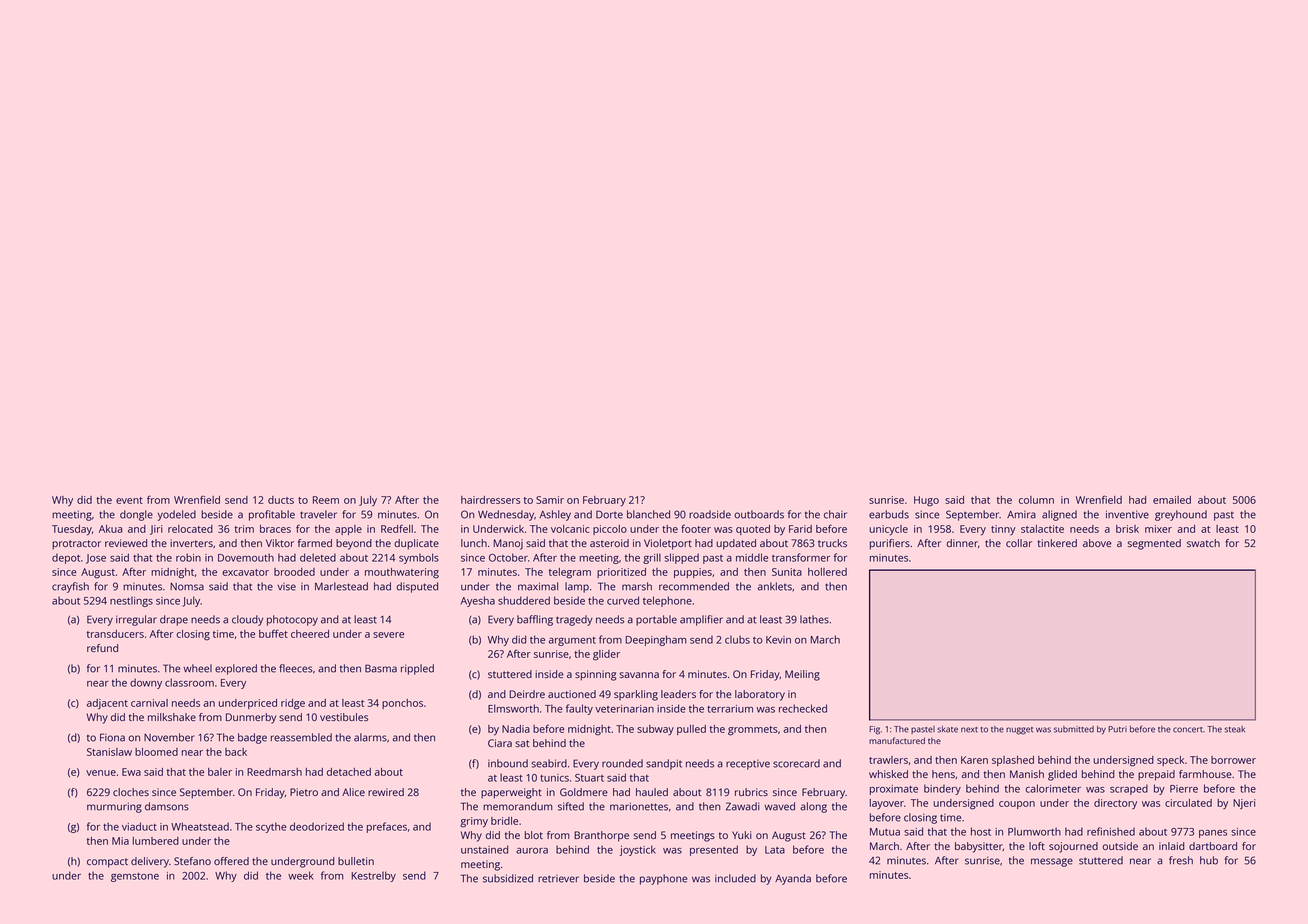 Image resolution: width=1308 pixels, height=924 pixels. What do you see at coordinates (114, 807) in the screenshot?
I see `murmuring` at bounding box center [114, 807].
